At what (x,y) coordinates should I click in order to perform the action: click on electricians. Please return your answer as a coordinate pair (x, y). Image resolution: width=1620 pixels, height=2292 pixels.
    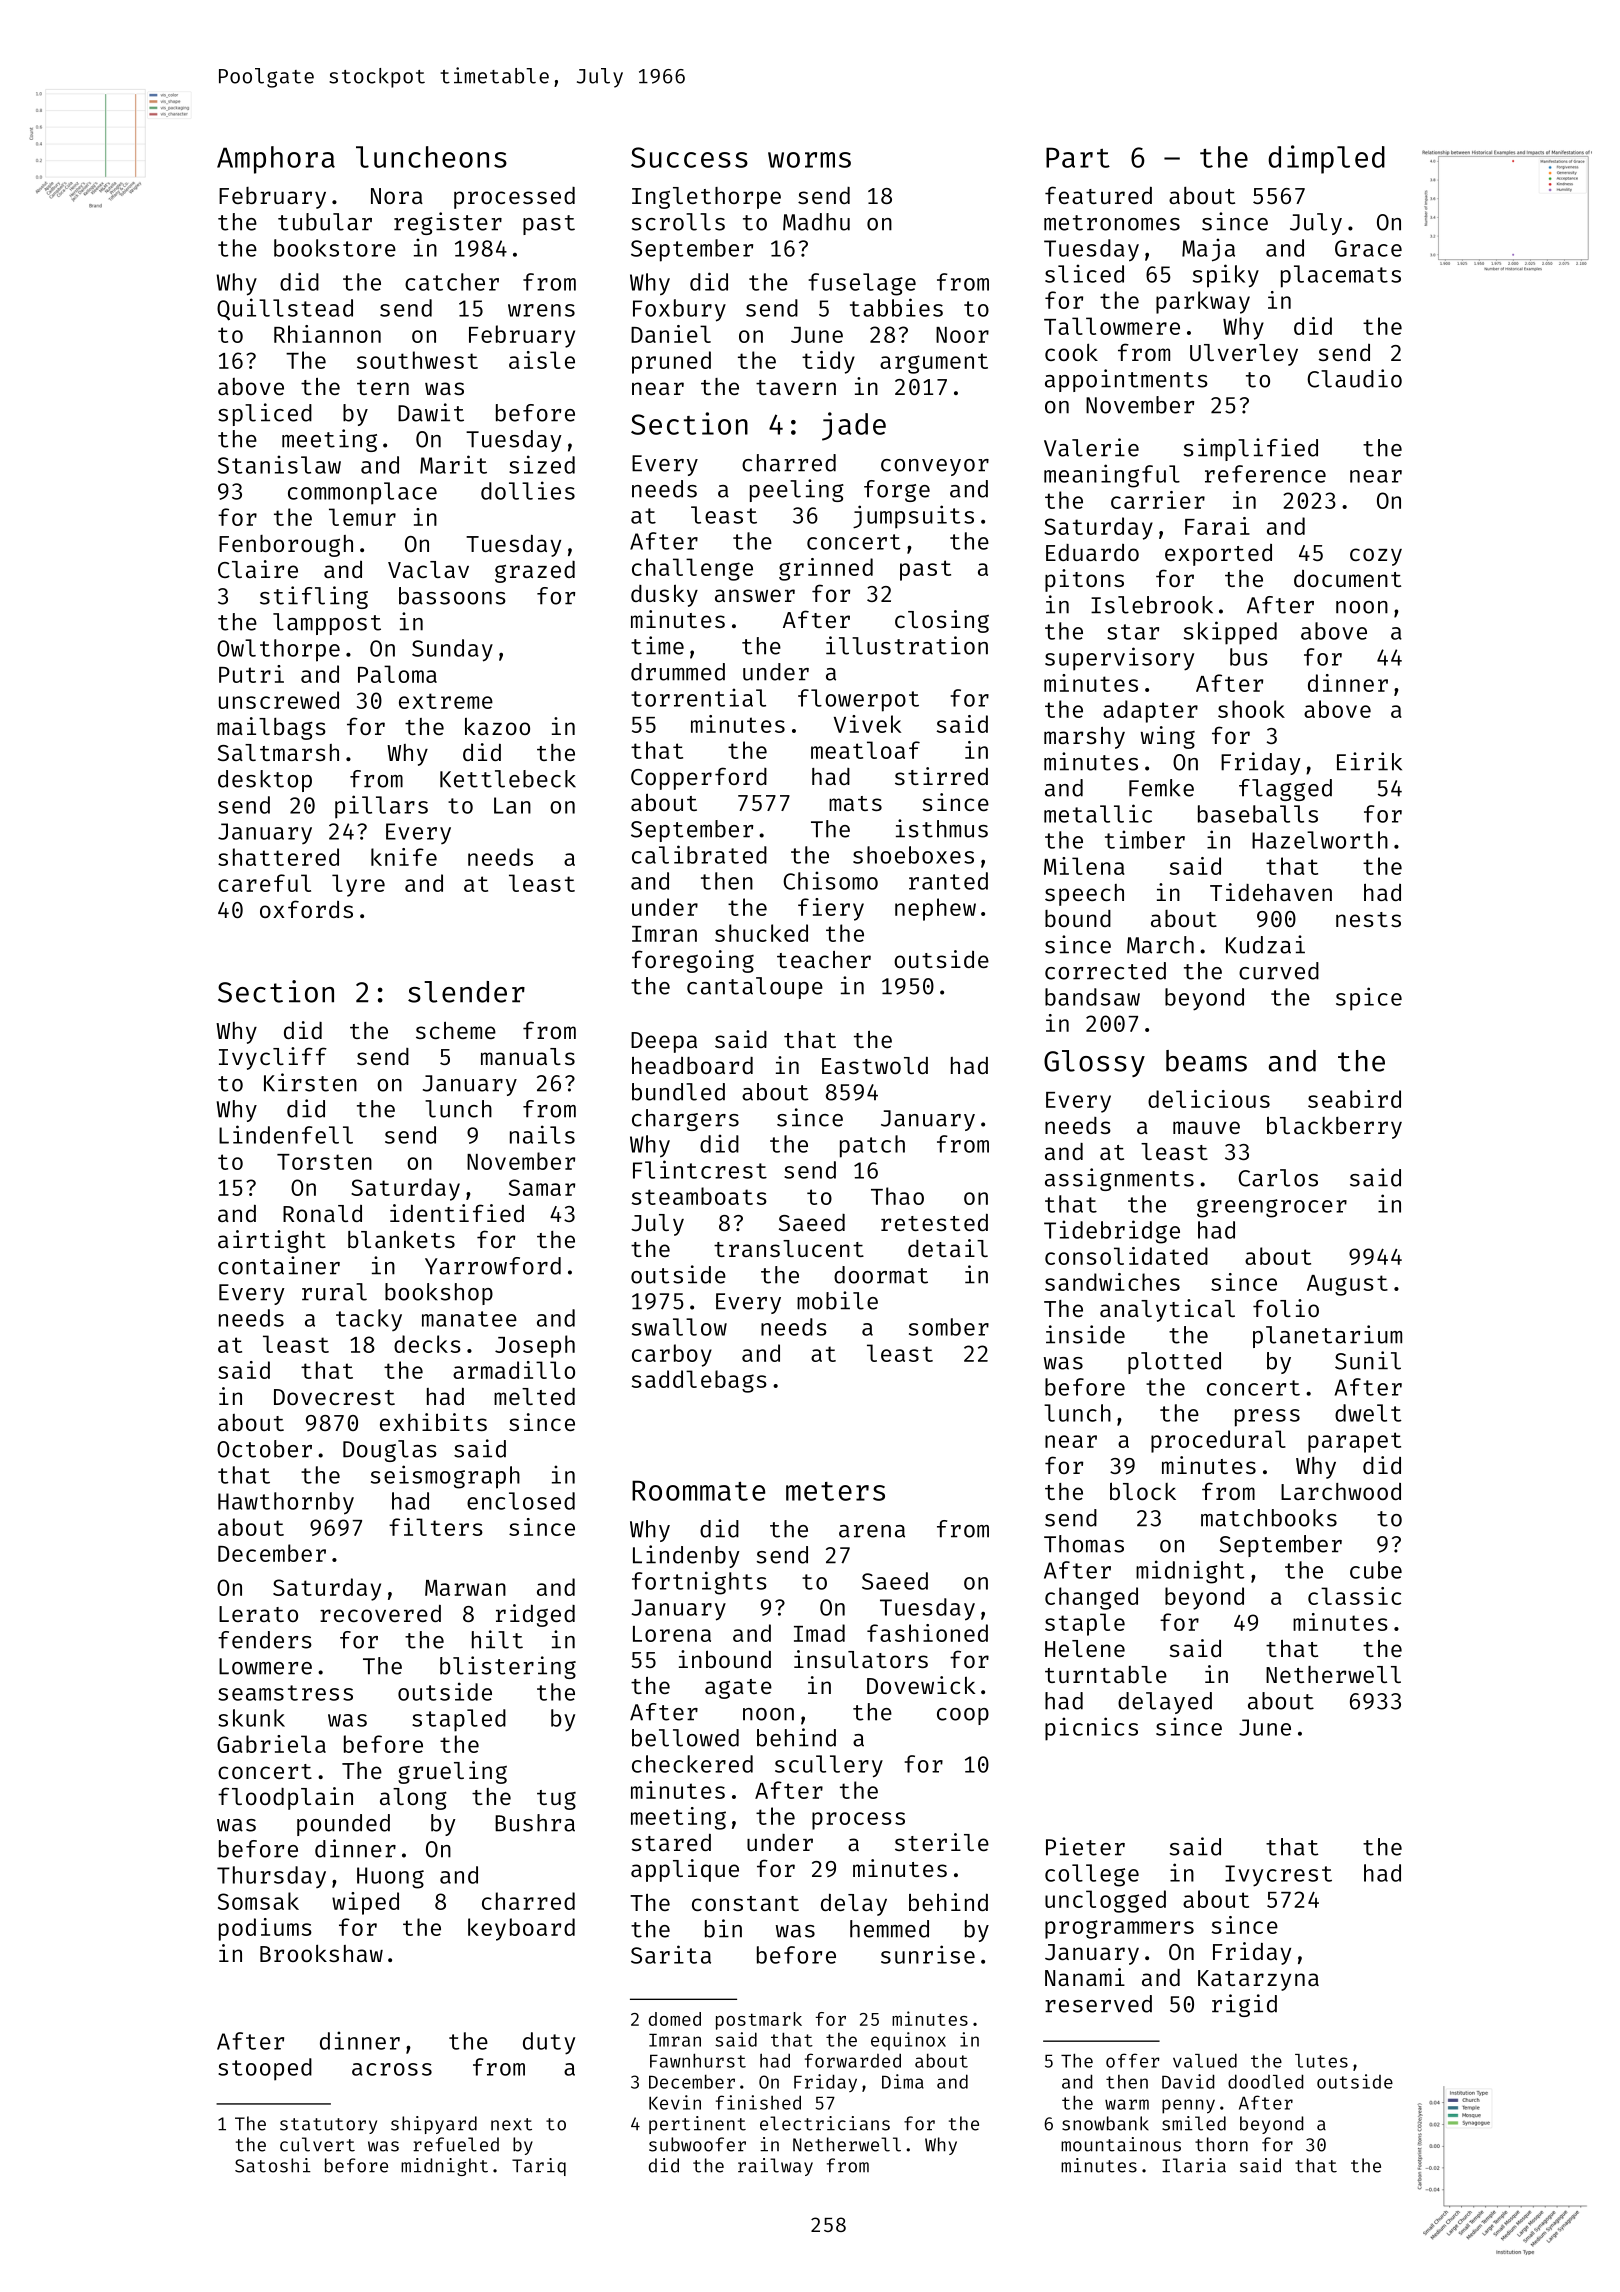
    Looking at the image, I should click on (825, 2123).
